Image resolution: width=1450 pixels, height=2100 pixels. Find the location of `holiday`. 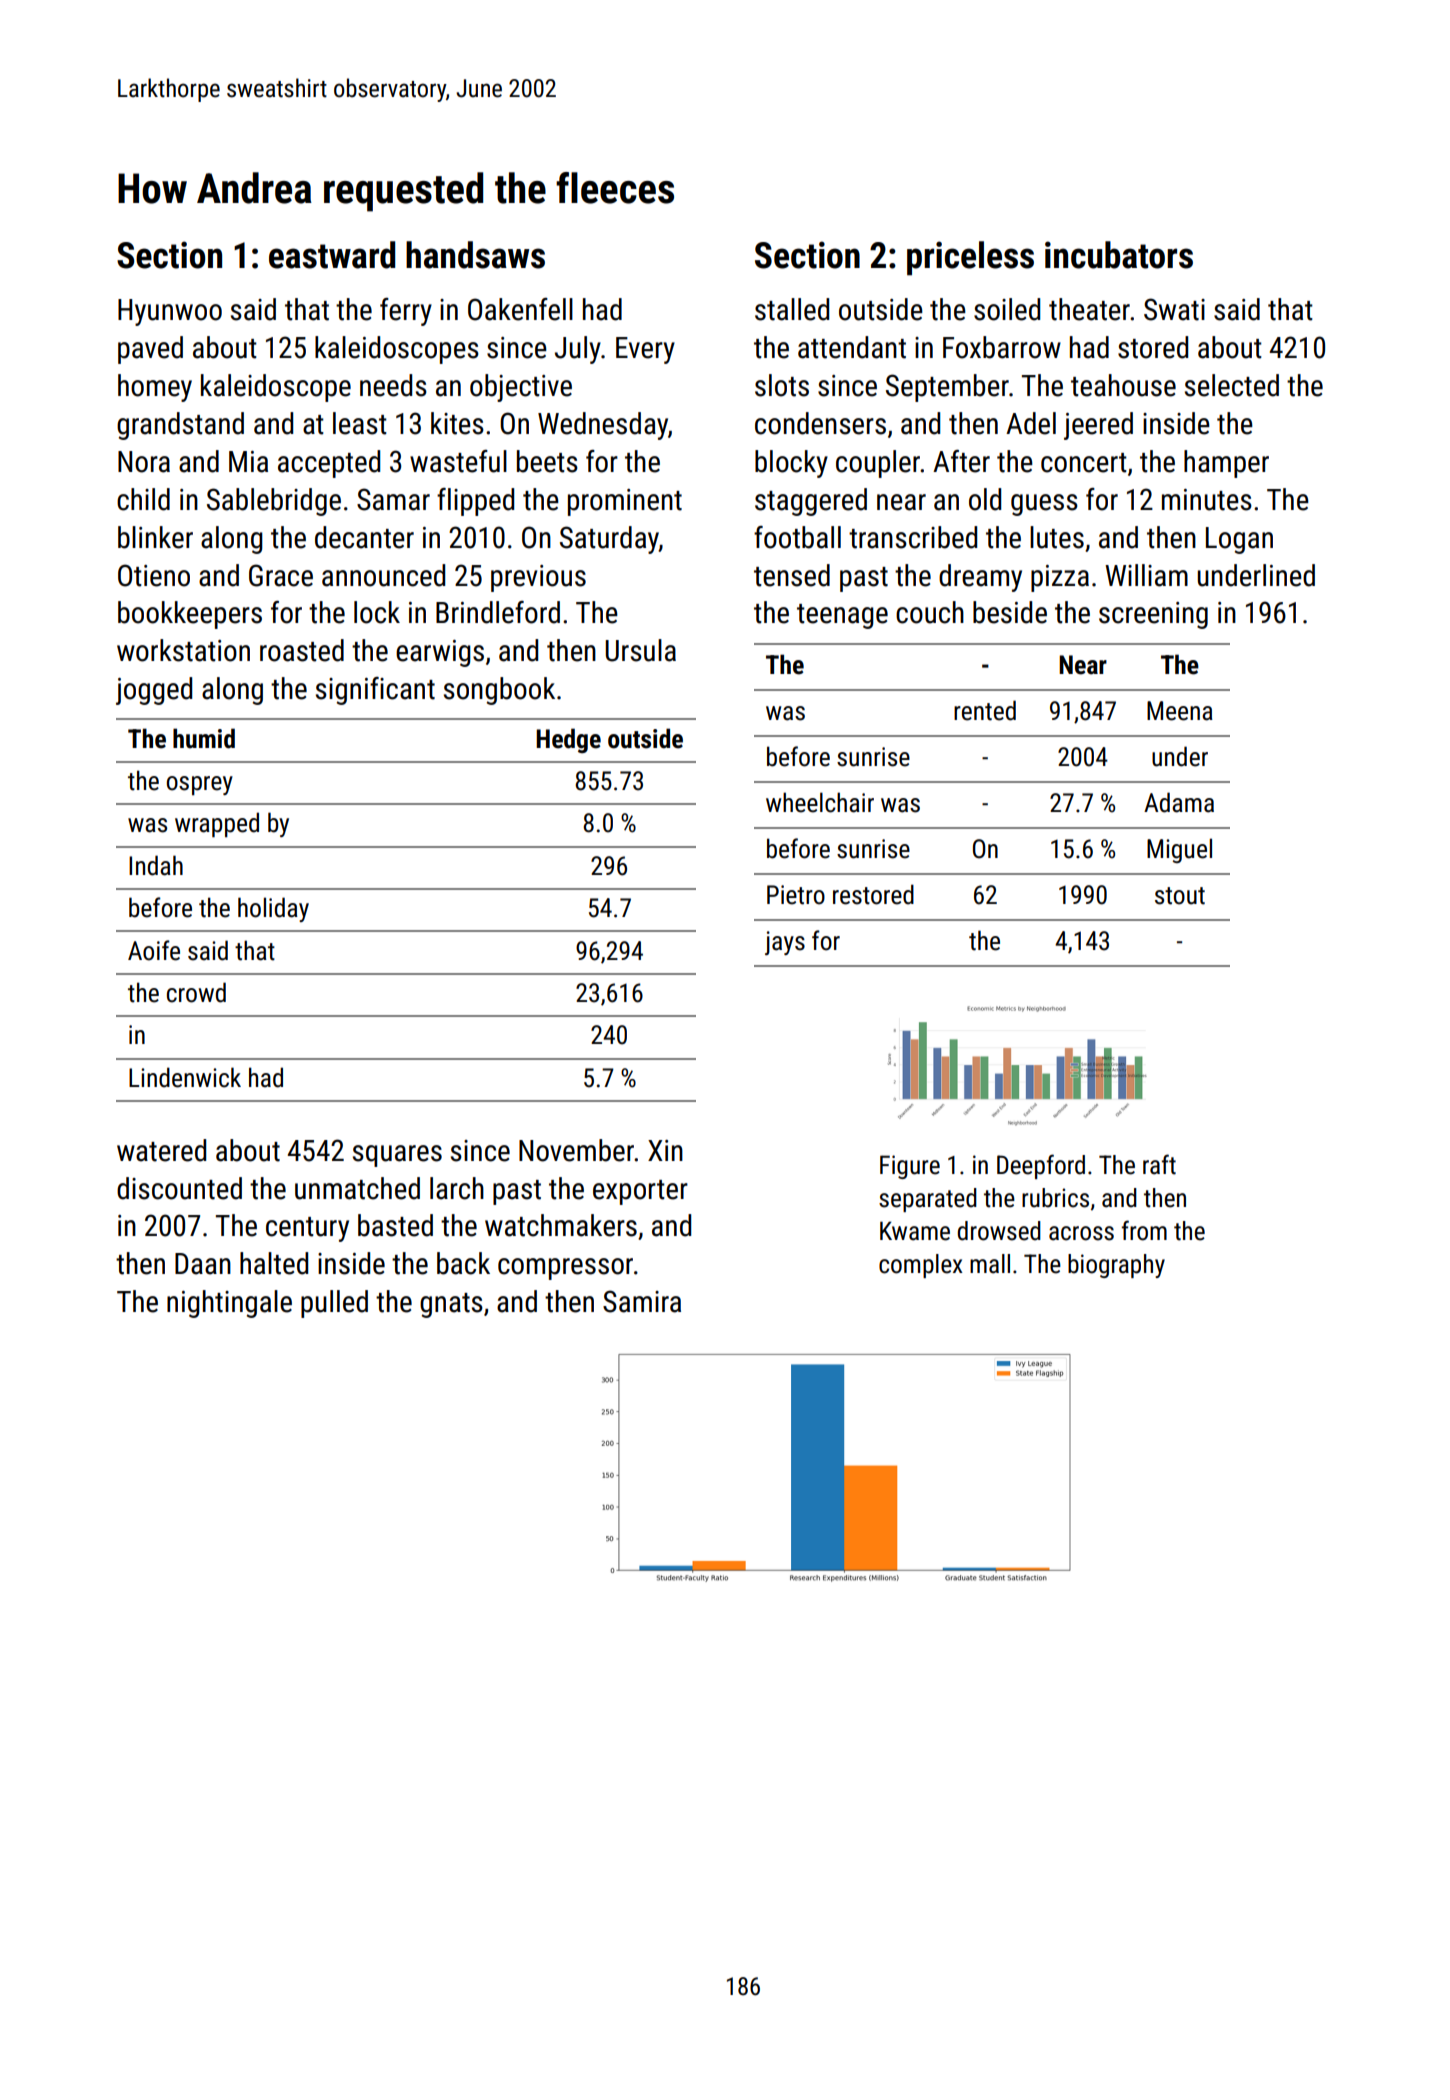

holiday is located at coordinates (273, 909).
